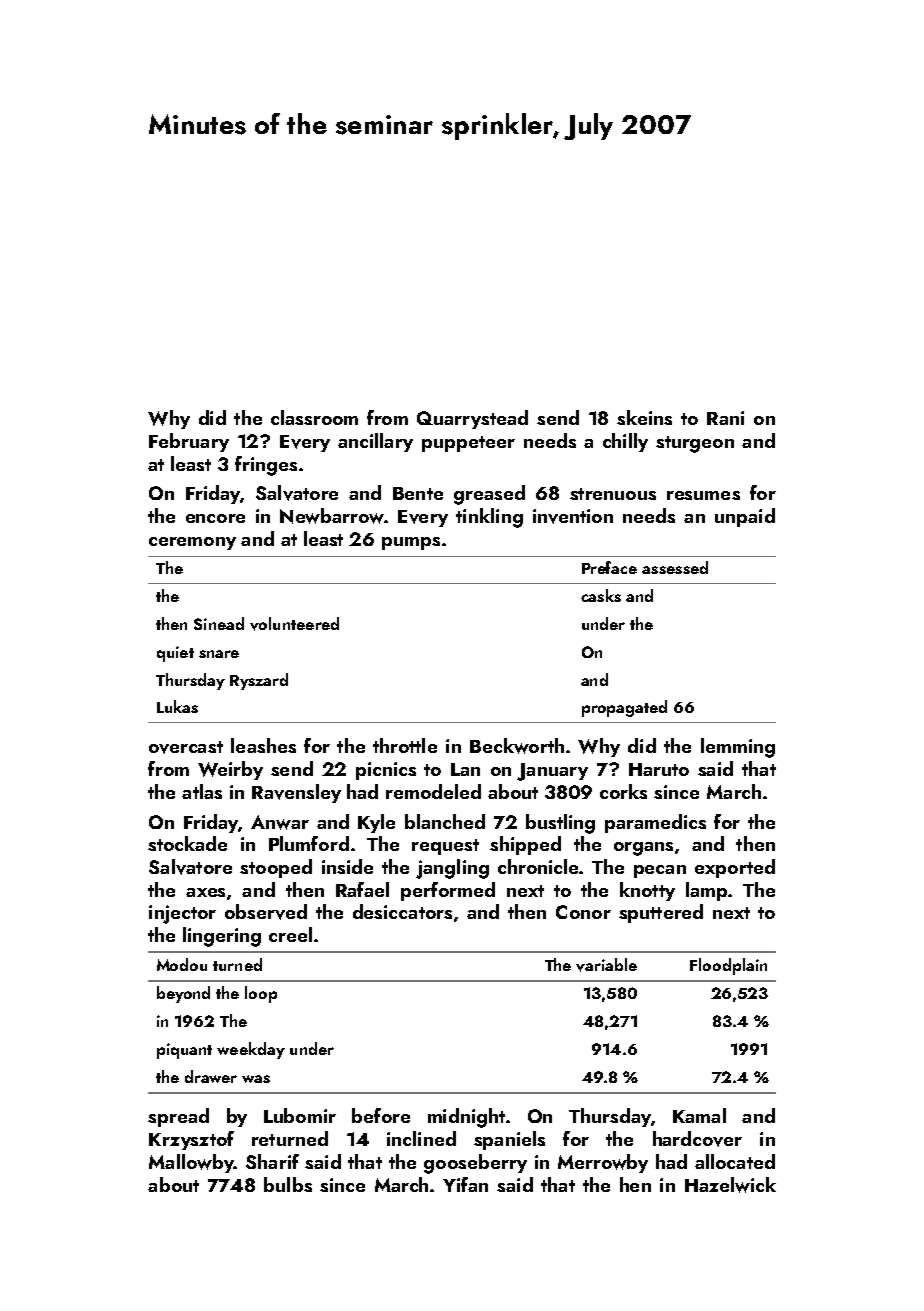 This image has width=924, height=1311. What do you see at coordinates (300, 1115) in the image?
I see `Lubomir` at bounding box center [300, 1115].
